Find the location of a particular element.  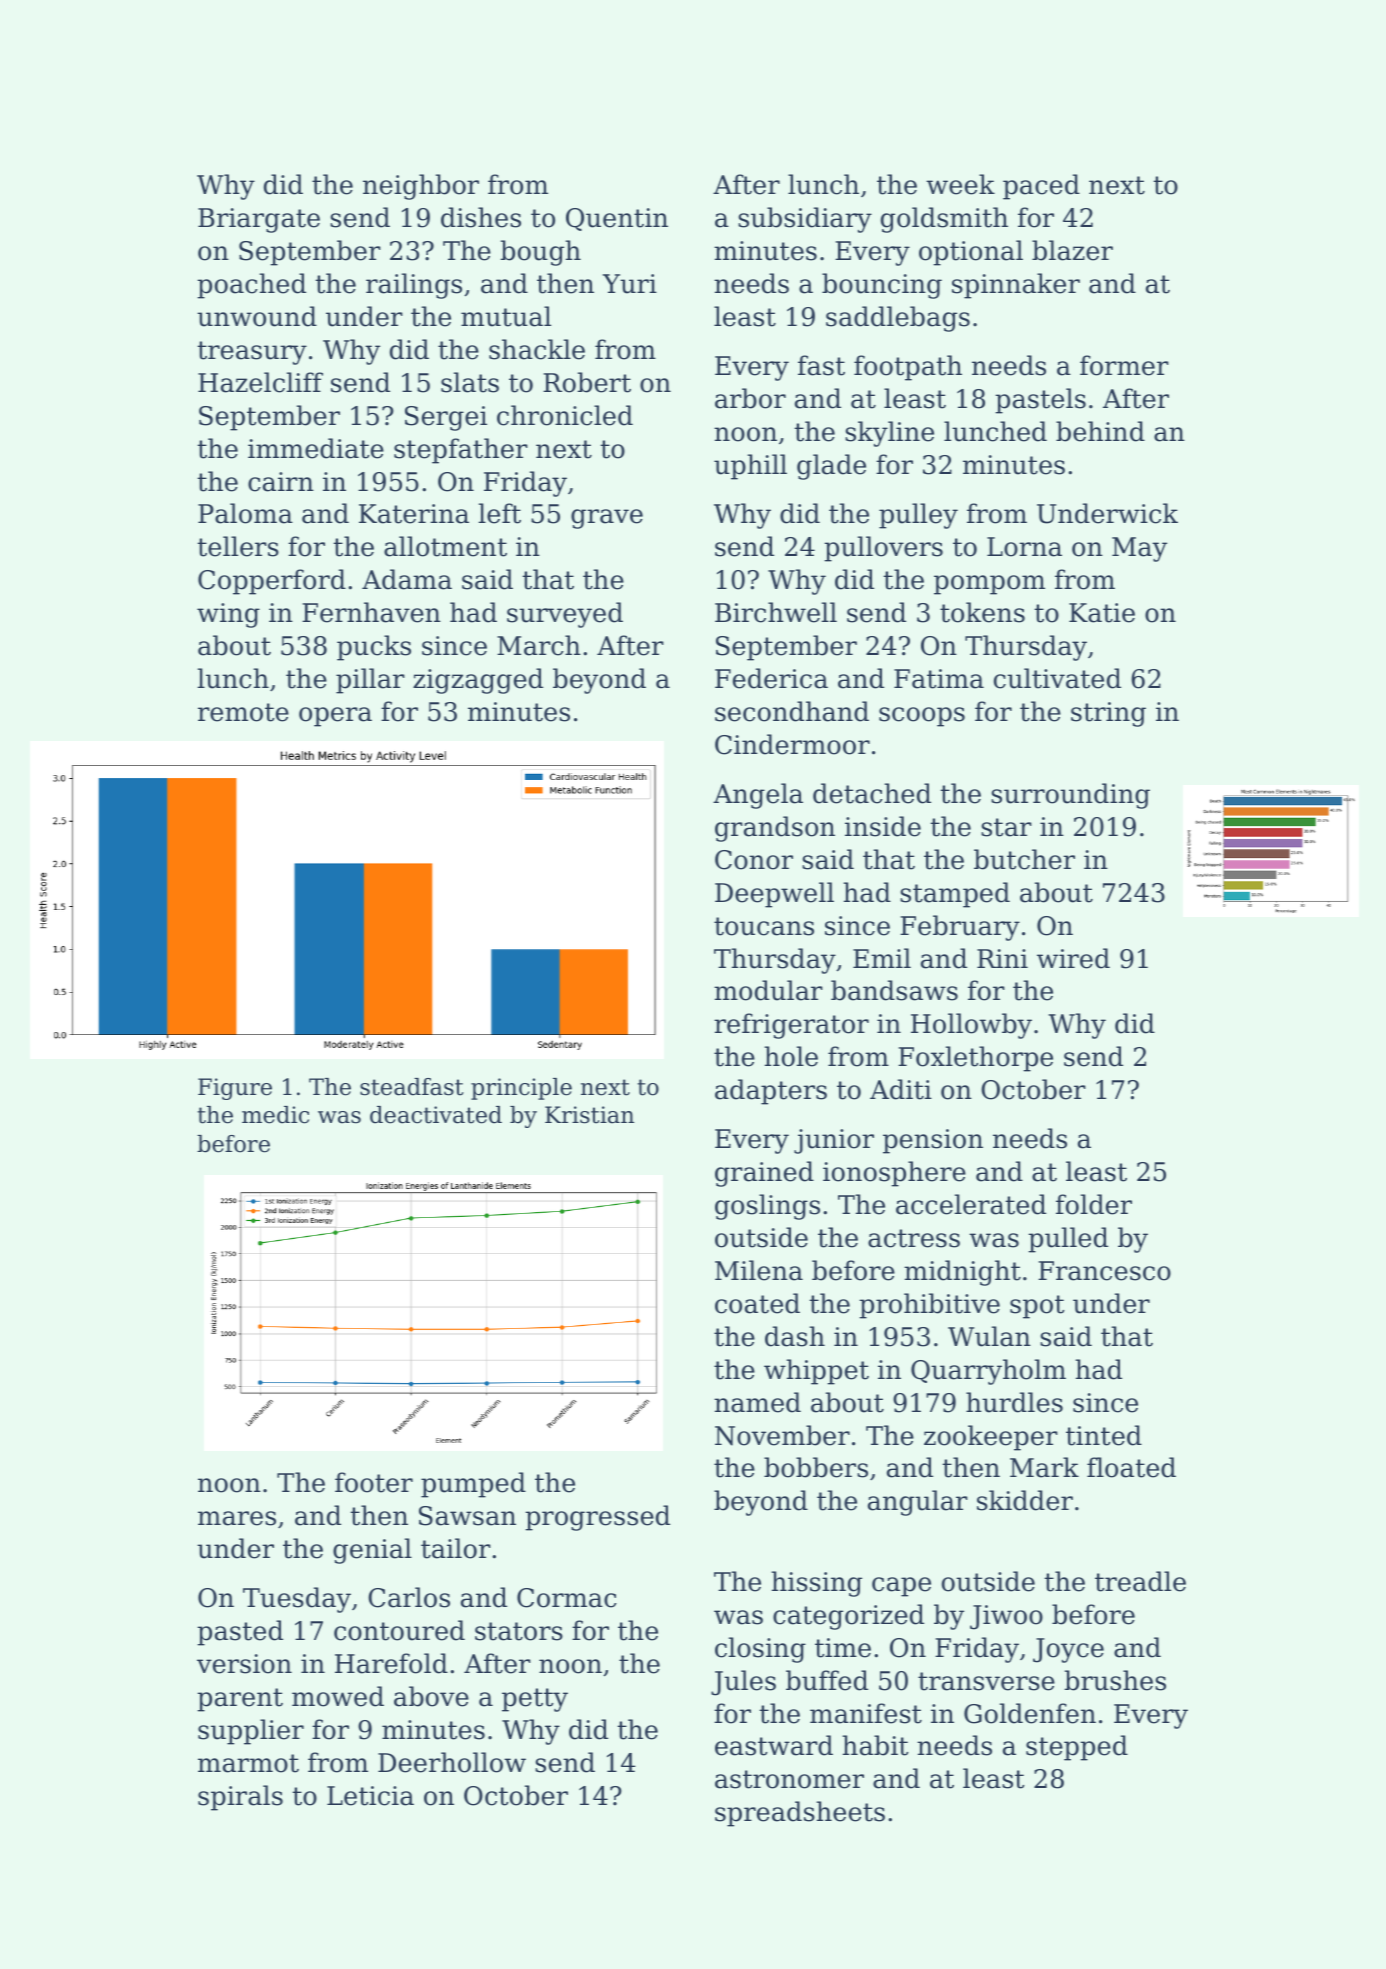

blazer is located at coordinates (1072, 250).
